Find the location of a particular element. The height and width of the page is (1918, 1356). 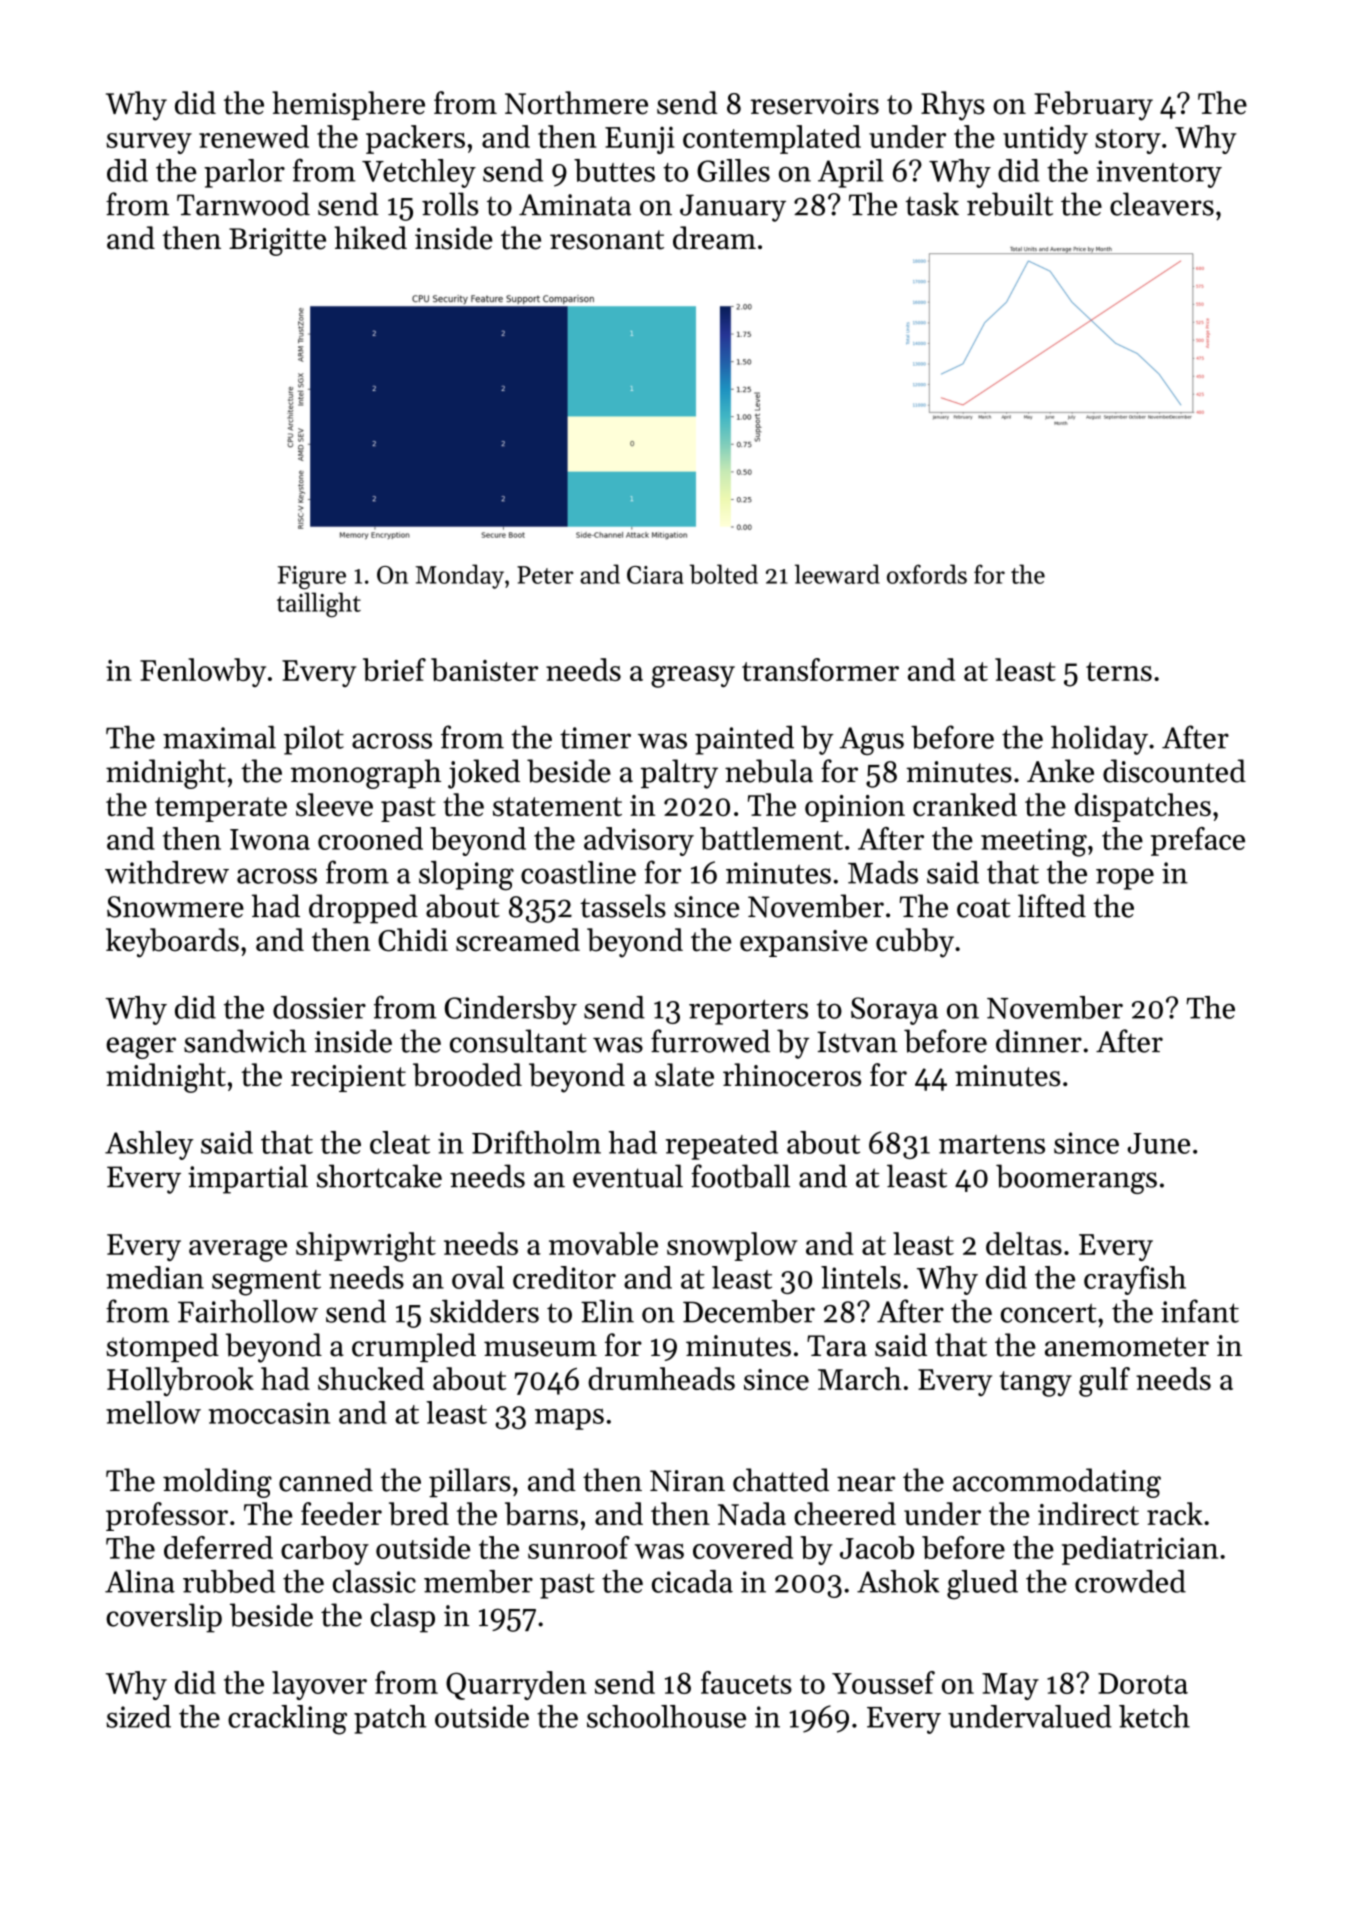

museum is located at coordinates (540, 1349).
